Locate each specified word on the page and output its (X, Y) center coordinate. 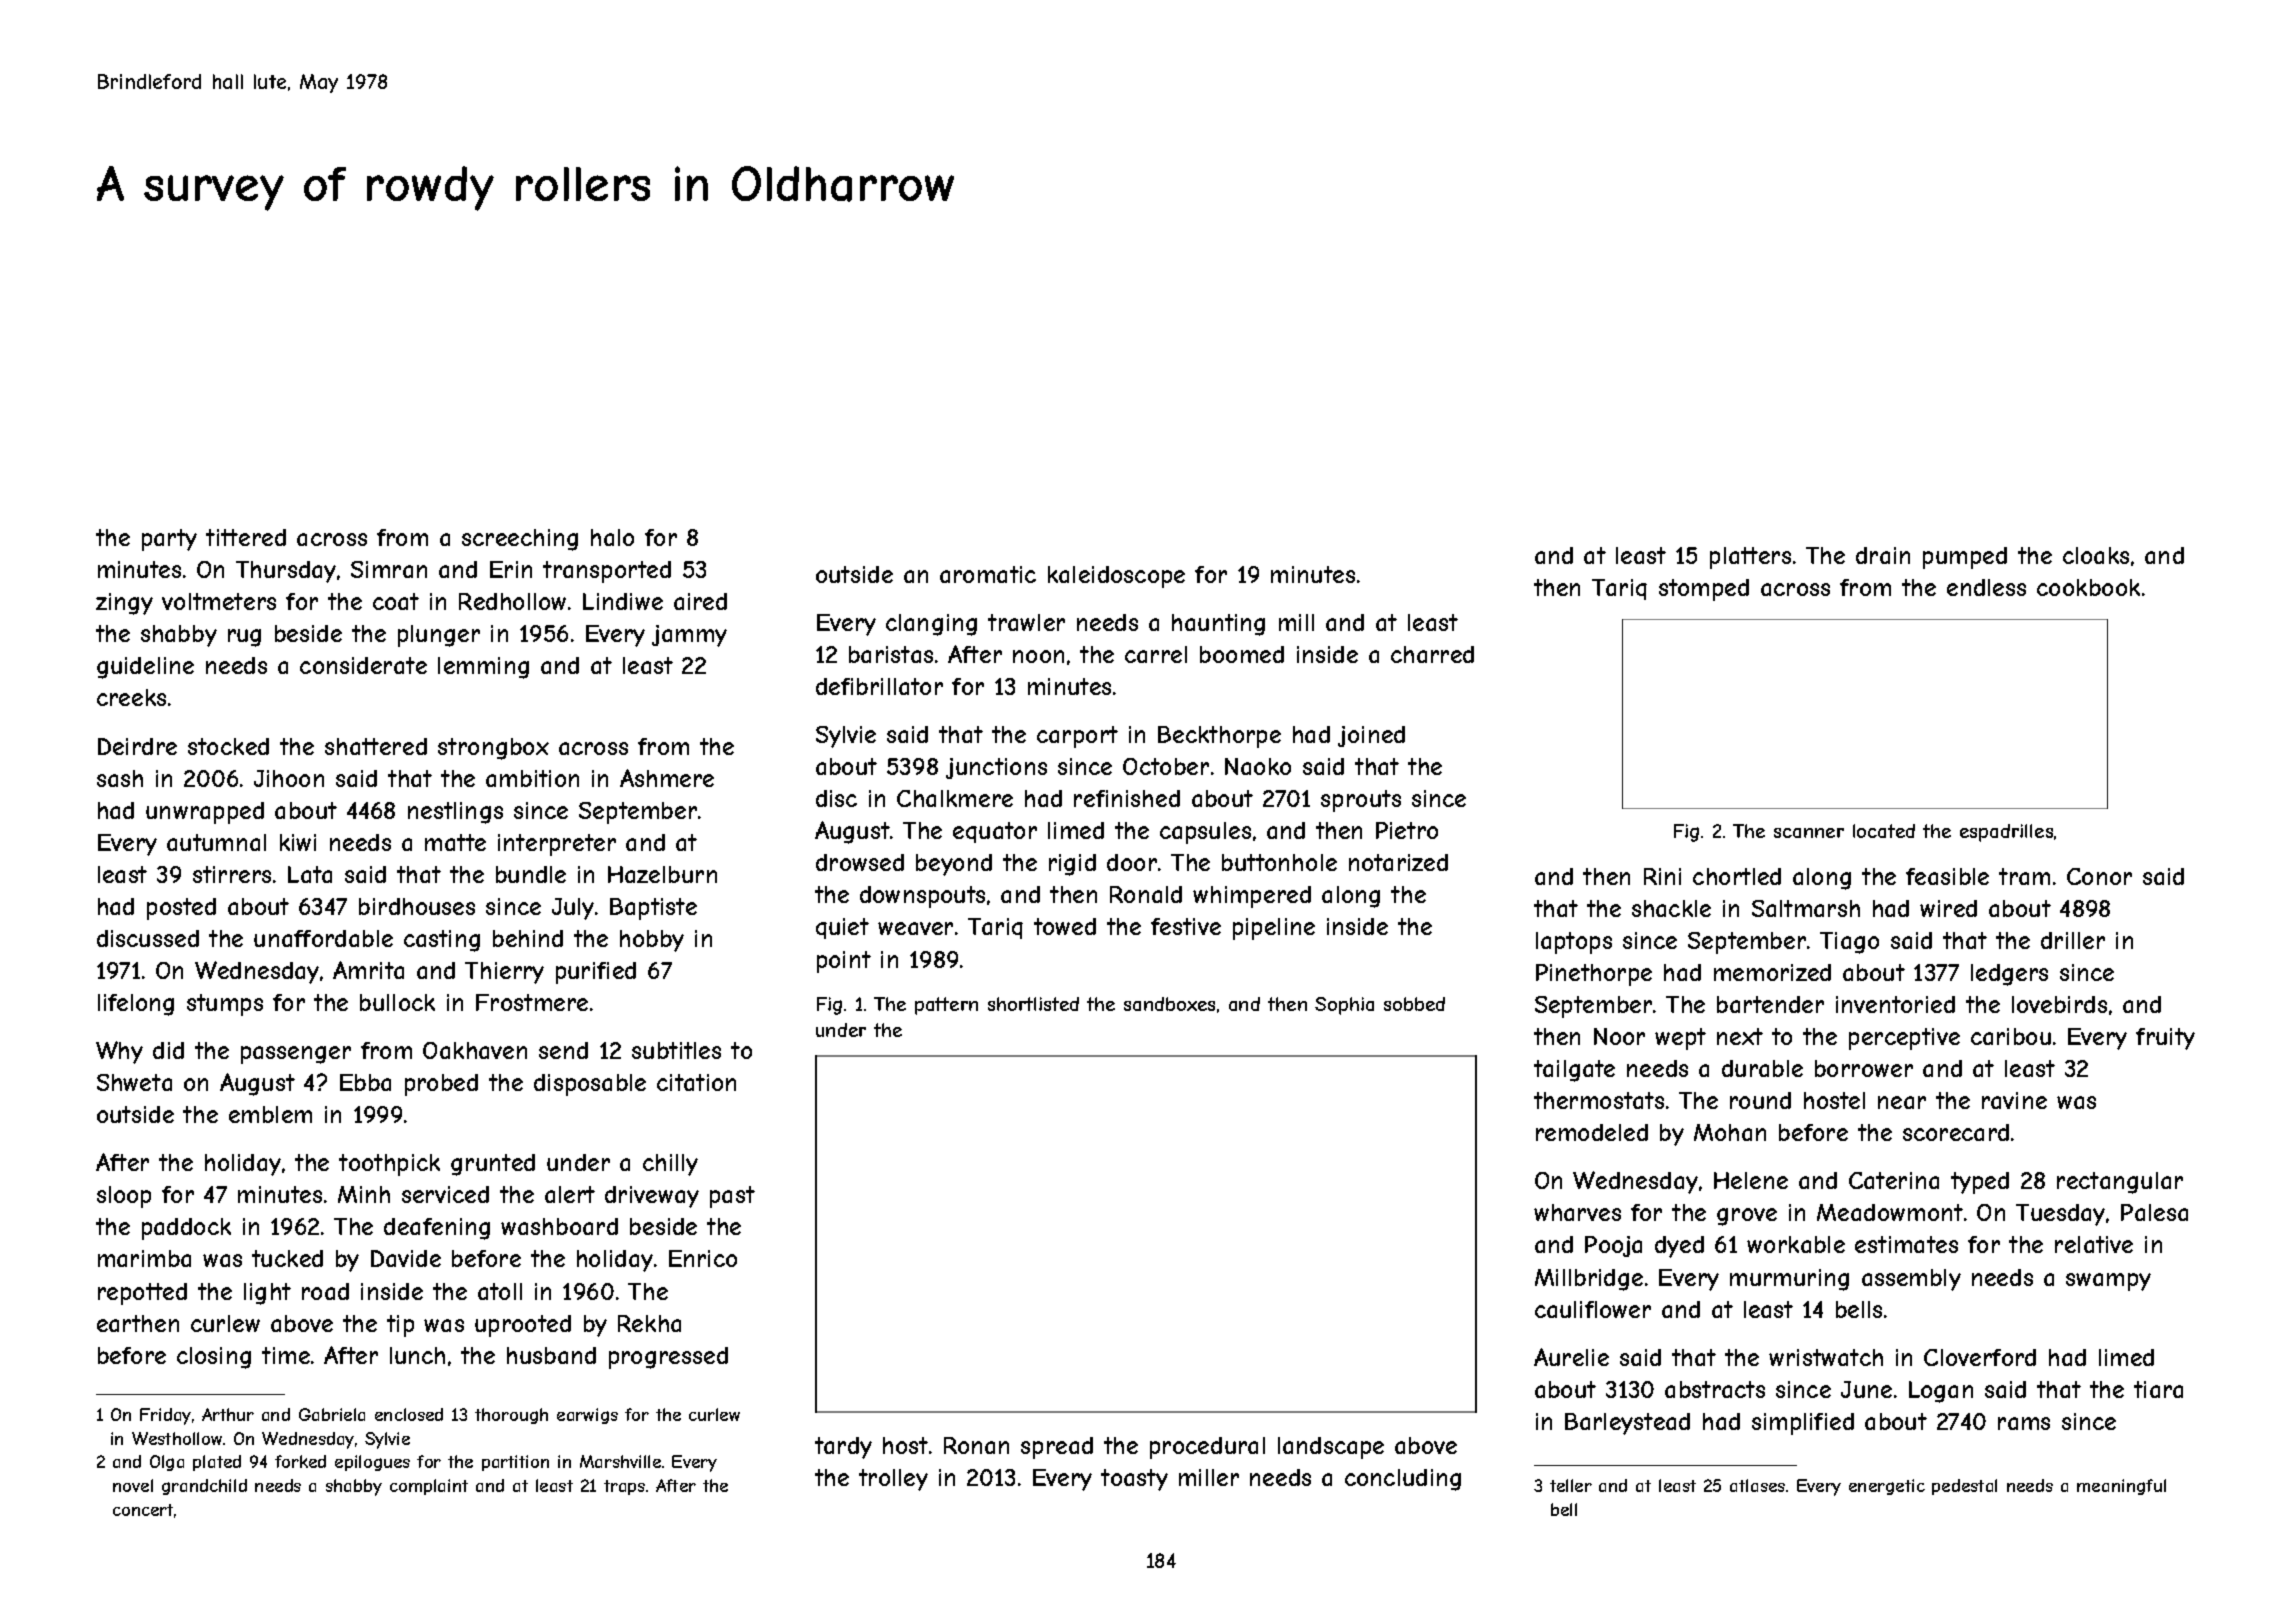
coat (396, 601)
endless (1986, 587)
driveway (652, 1197)
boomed (1242, 654)
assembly (1911, 1280)
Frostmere (532, 1002)
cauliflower (1593, 1309)
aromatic (988, 574)
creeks (131, 697)
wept (1680, 1039)
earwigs (587, 1416)
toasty (1134, 1480)
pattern (946, 1006)
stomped (1704, 590)
